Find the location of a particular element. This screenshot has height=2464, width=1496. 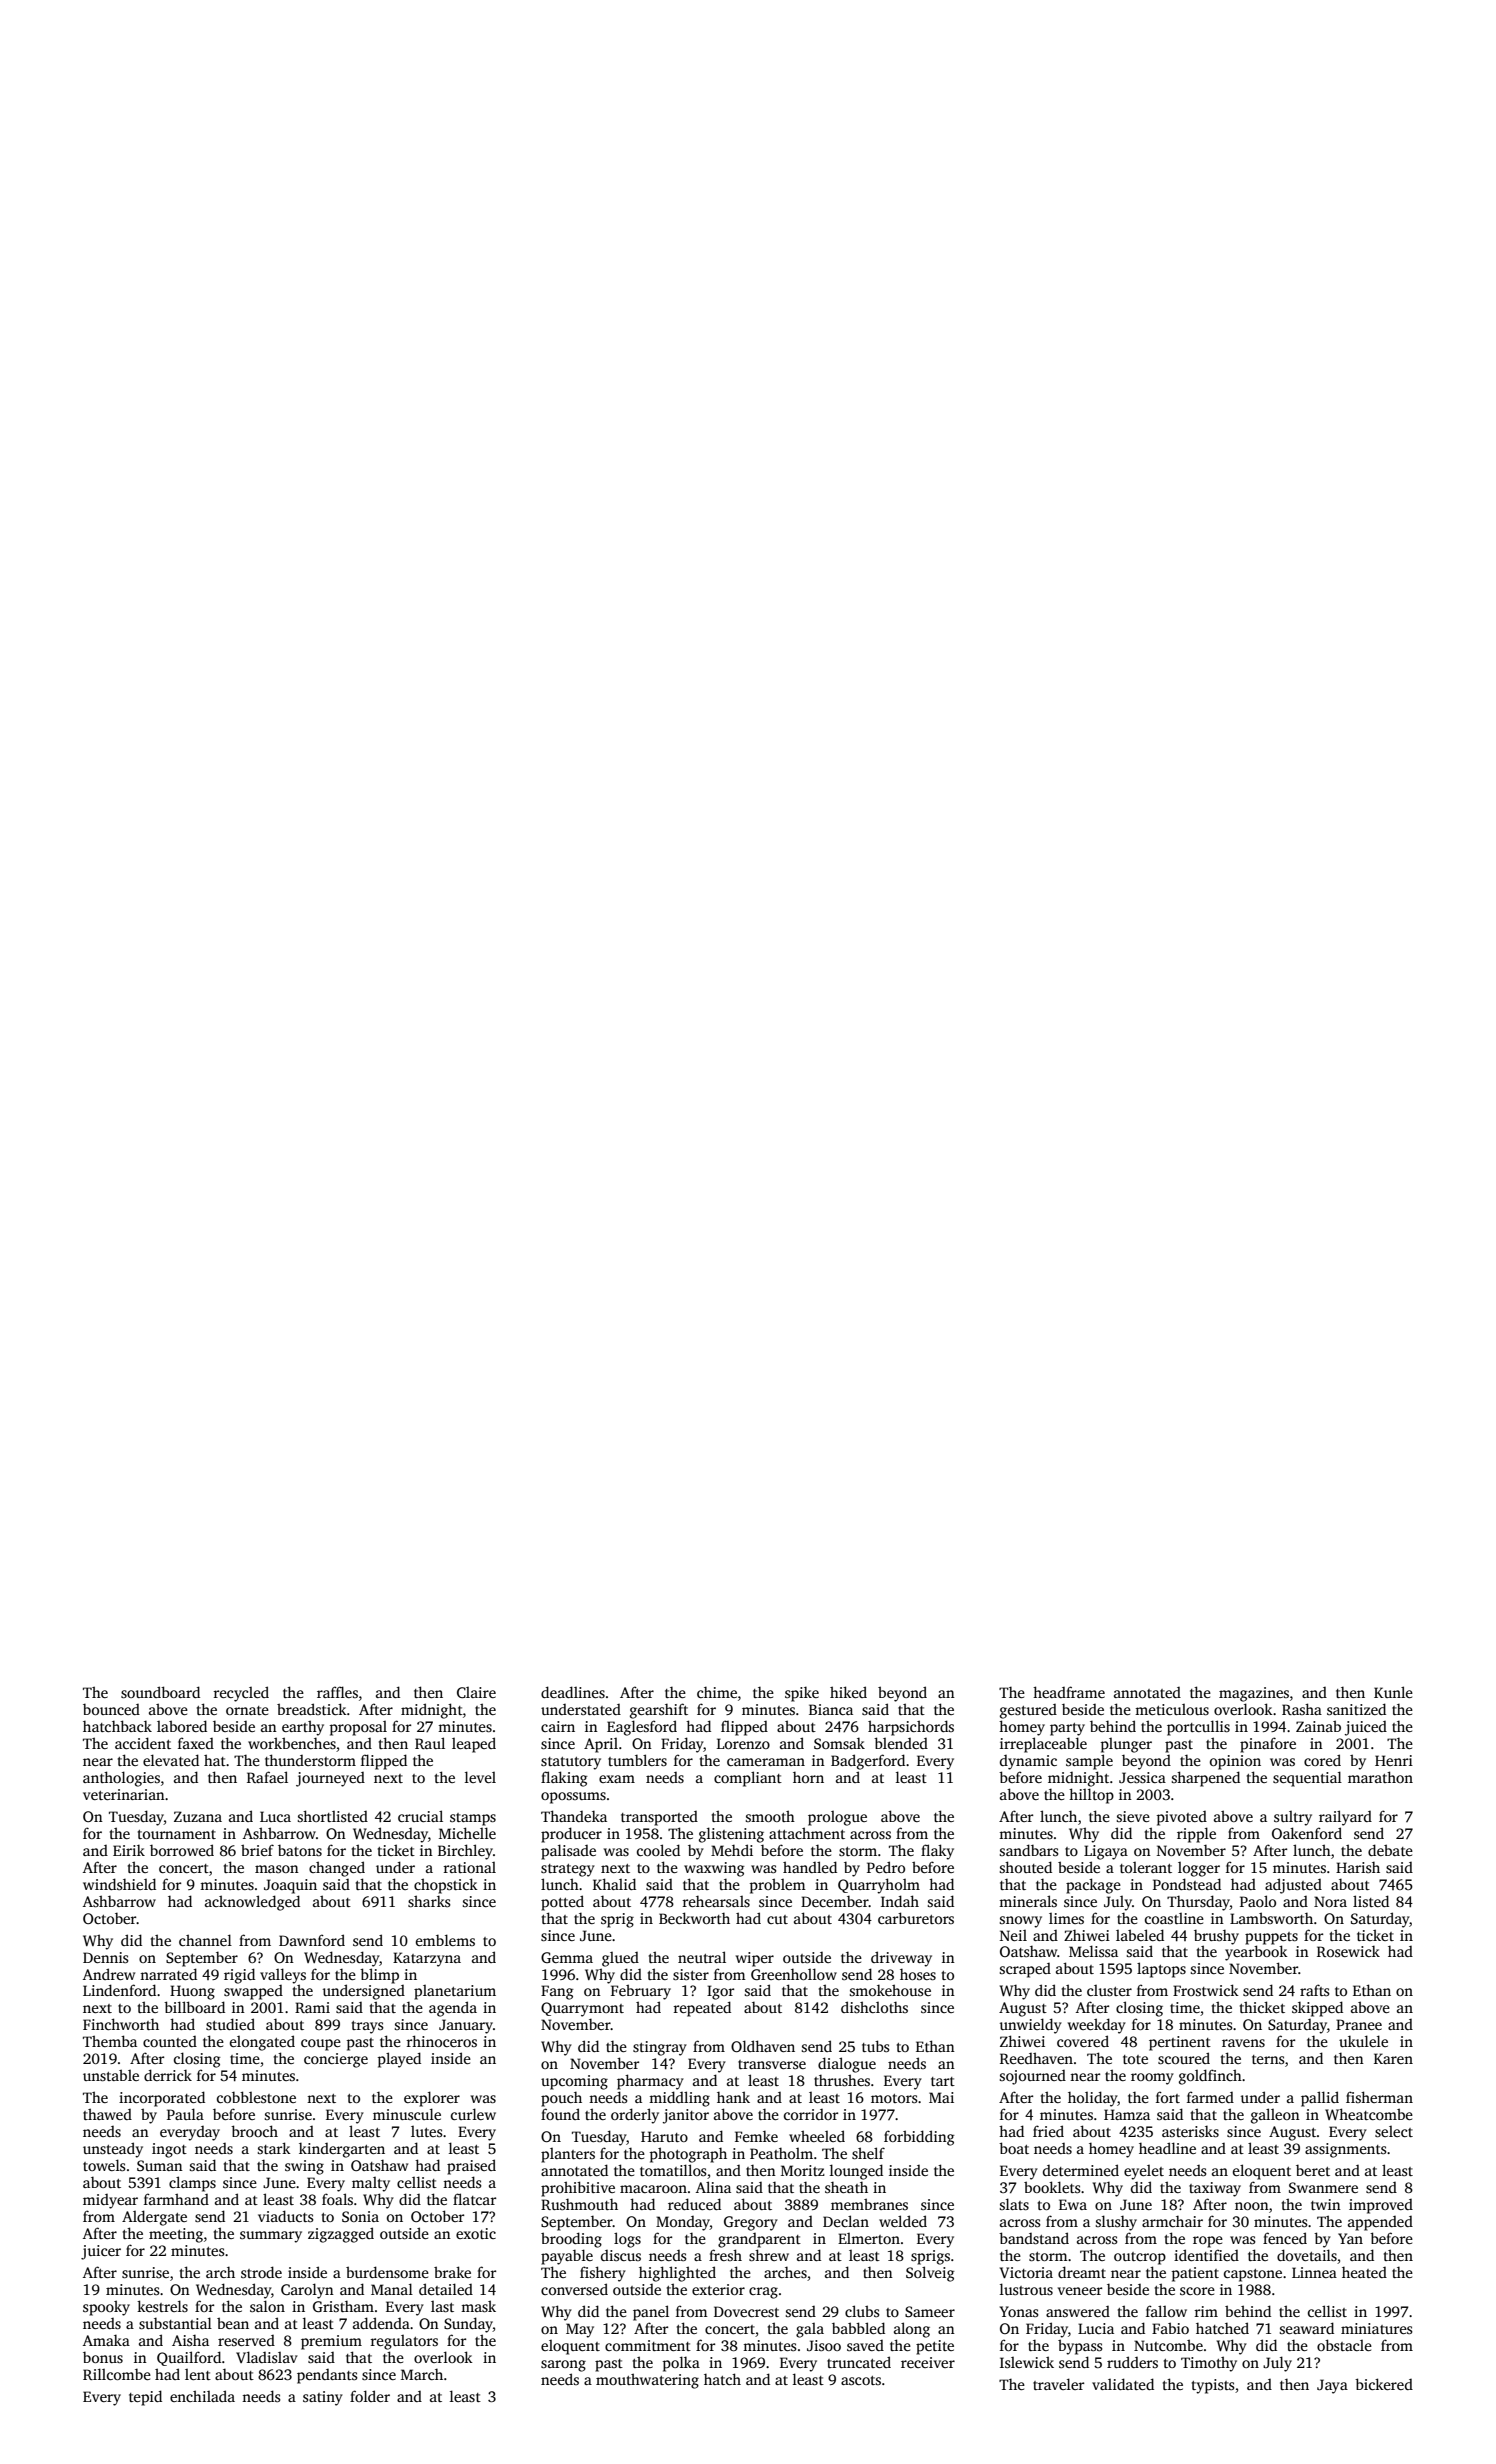

headframe is located at coordinates (1069, 1692).
